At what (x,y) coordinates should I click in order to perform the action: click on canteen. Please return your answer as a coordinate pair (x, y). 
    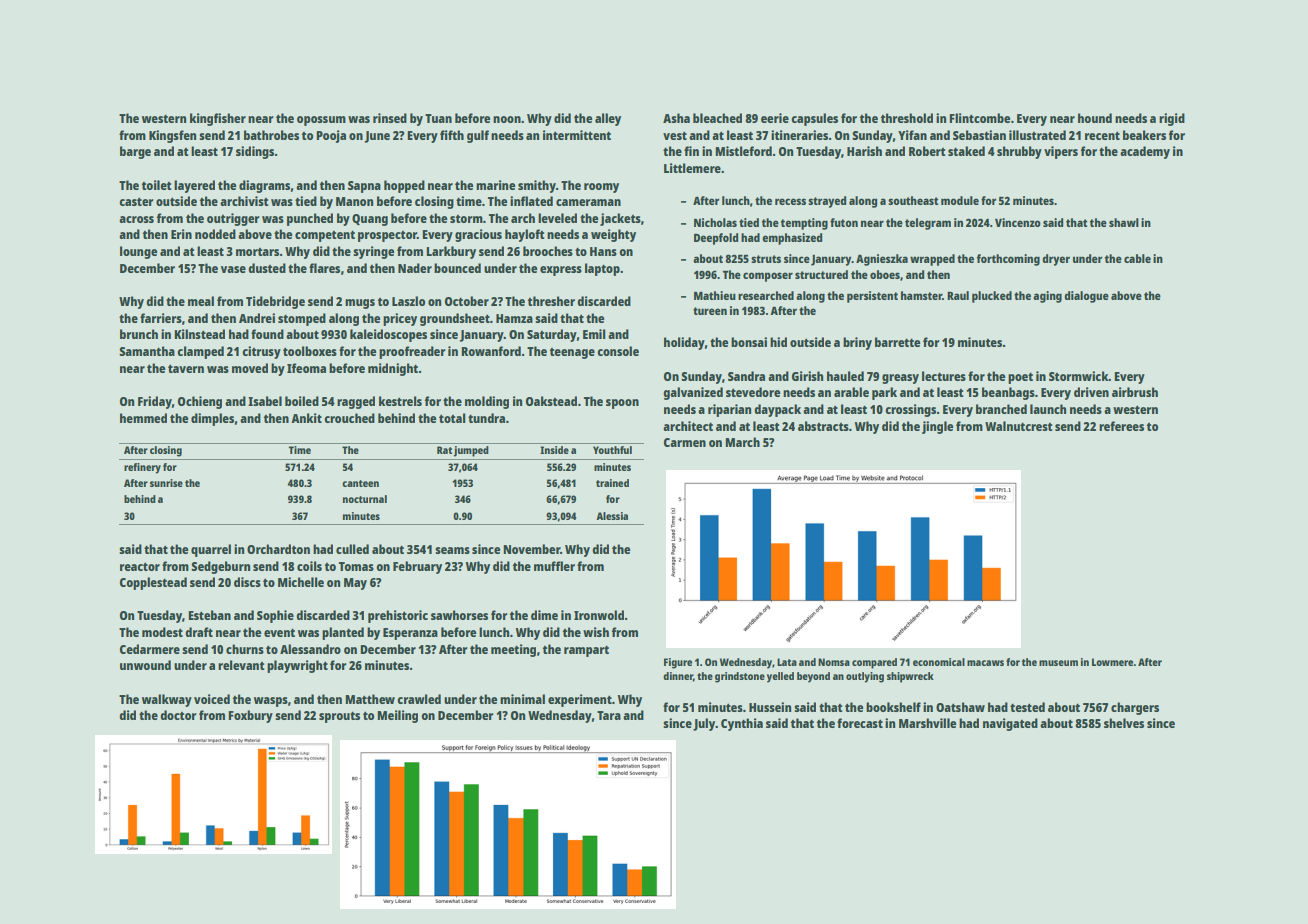
    Looking at the image, I should click on (360, 483).
